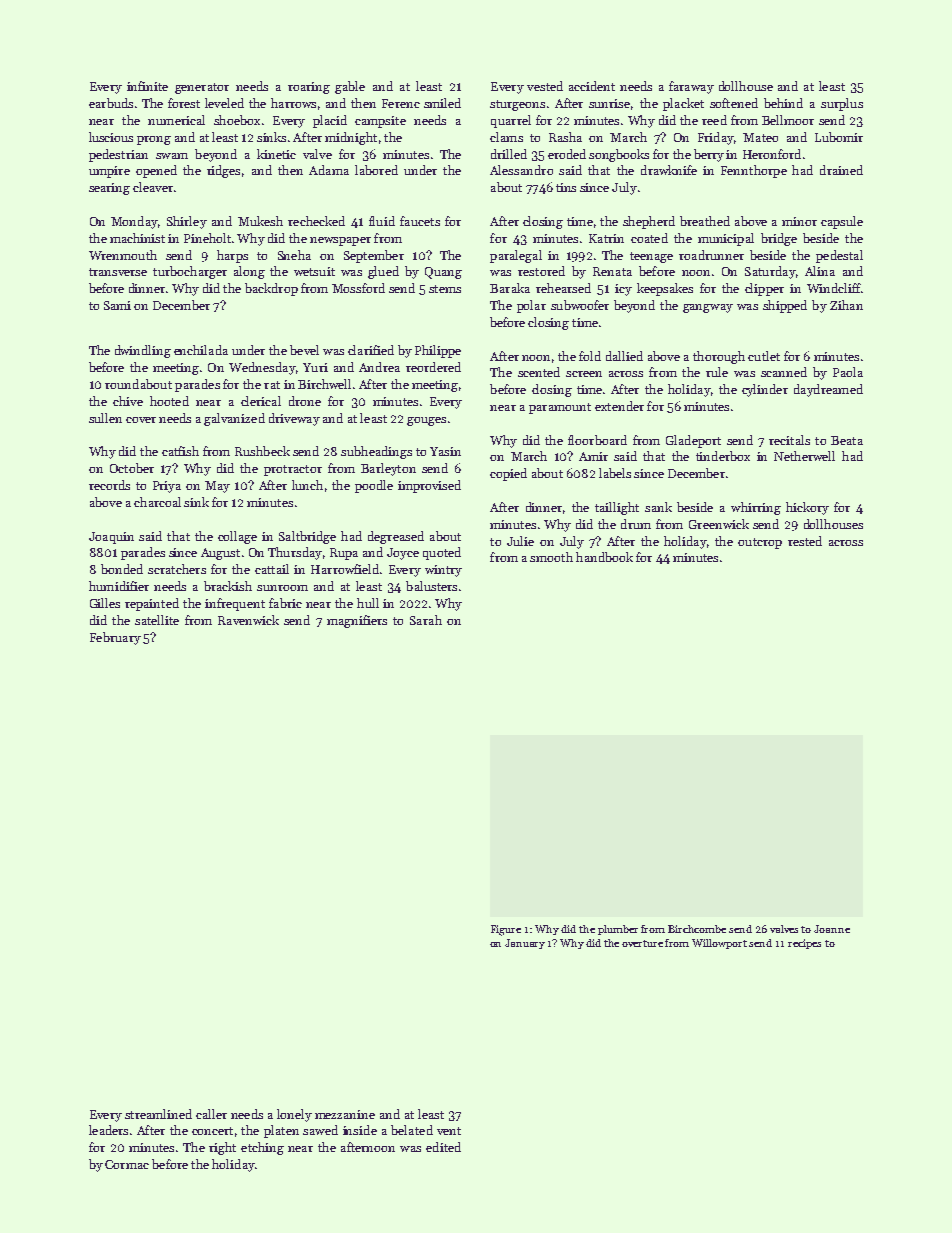 The image size is (952, 1233). What do you see at coordinates (248, 620) in the screenshot?
I see `Ravenwick` at bounding box center [248, 620].
